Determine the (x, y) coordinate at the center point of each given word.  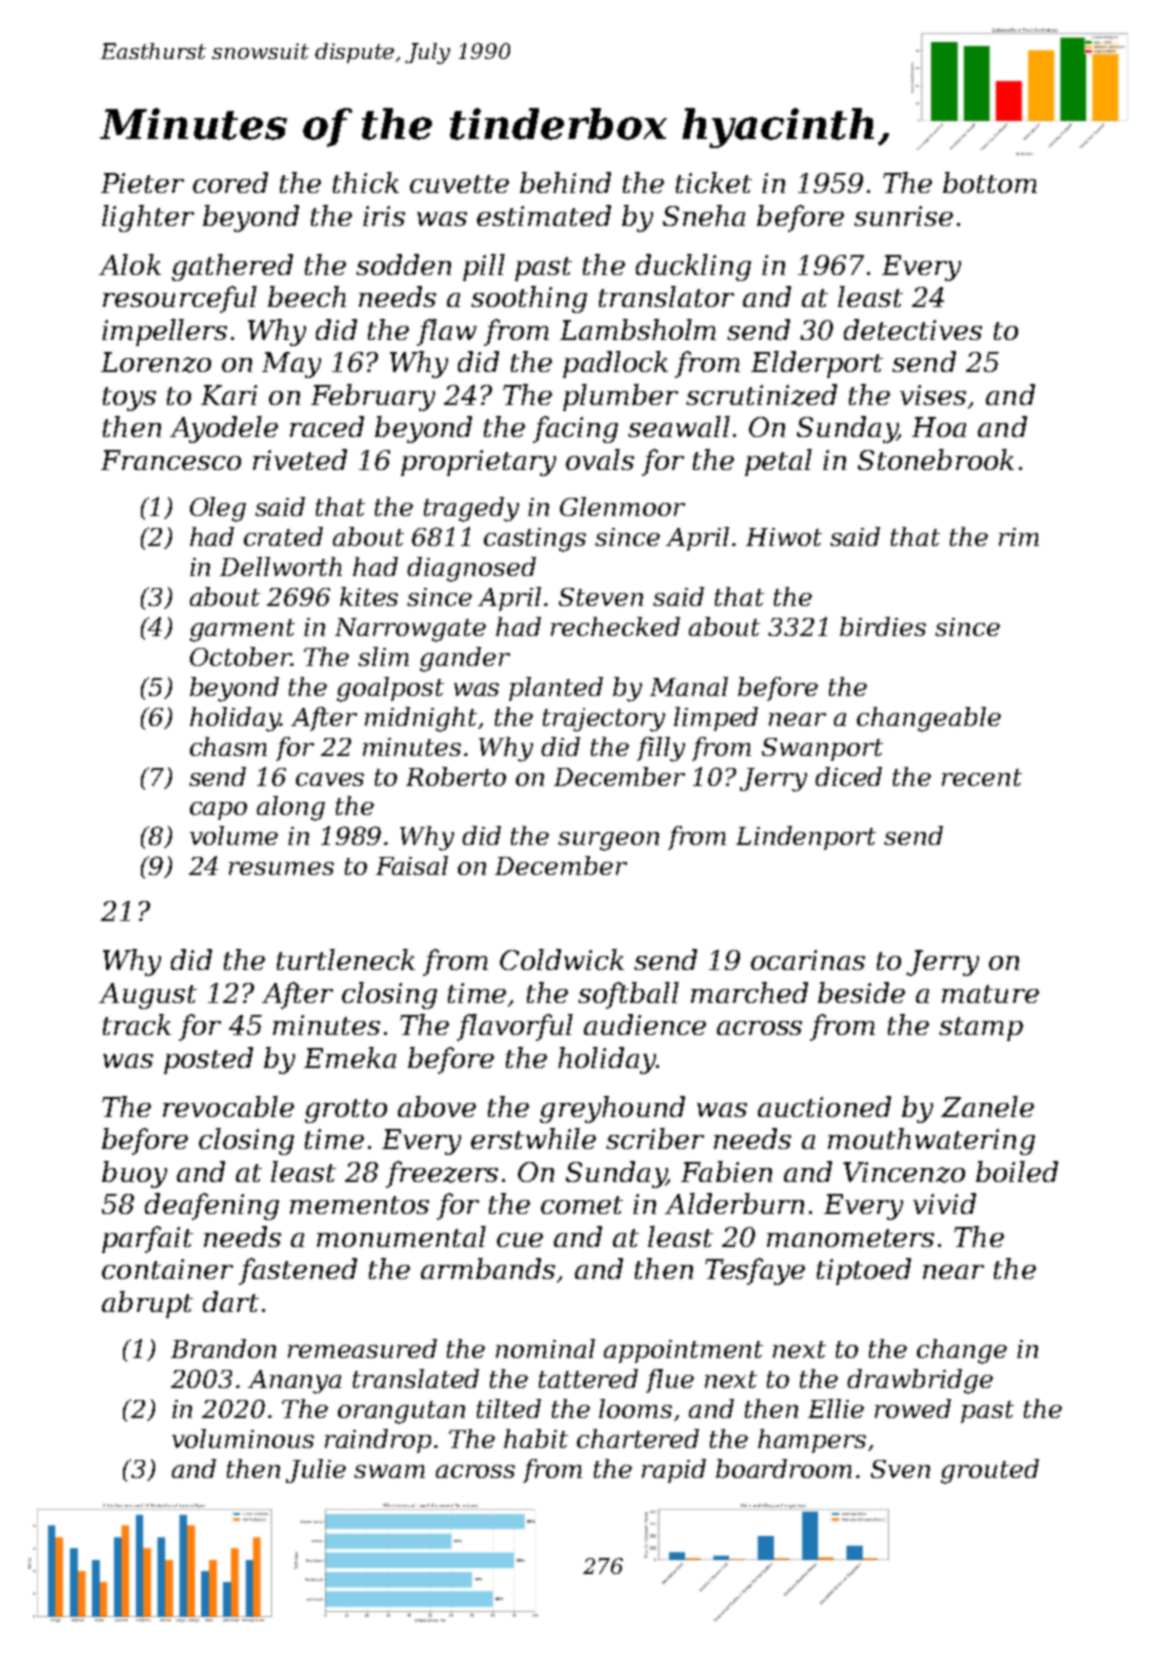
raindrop (378, 1441)
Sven (900, 1469)
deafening (212, 1206)
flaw (447, 332)
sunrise (903, 216)
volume (234, 835)
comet (582, 1205)
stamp (981, 1029)
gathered (232, 267)
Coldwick (562, 959)
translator (666, 296)
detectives (913, 329)
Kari (229, 395)
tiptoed (864, 1271)
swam (389, 1471)
